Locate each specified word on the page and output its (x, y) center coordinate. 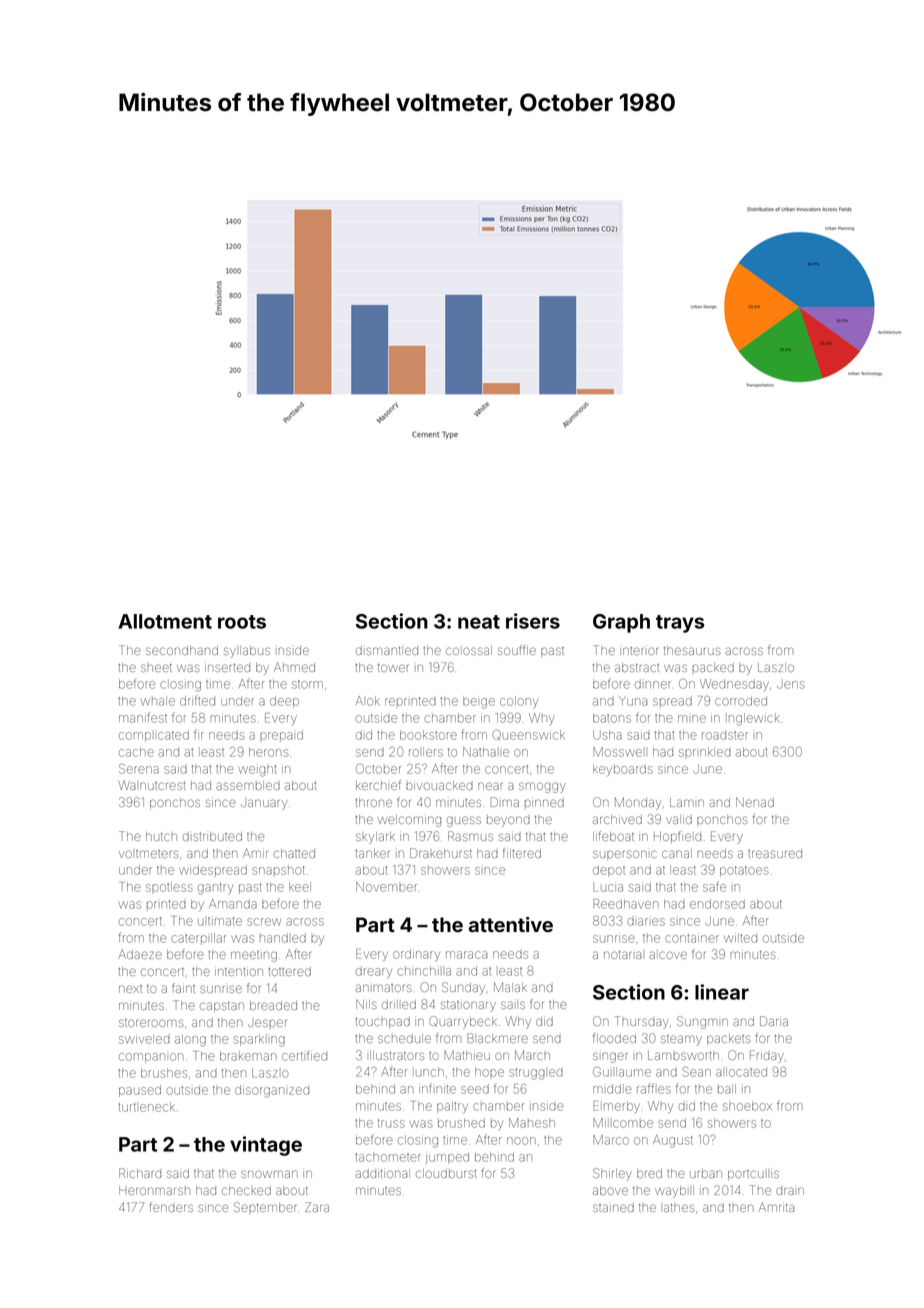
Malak (510, 987)
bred (649, 1173)
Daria (774, 1021)
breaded (273, 1005)
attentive (511, 925)
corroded (741, 701)
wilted (740, 938)
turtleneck (146, 1107)
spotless (169, 887)
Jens (791, 685)
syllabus (247, 652)
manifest (143, 717)
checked (246, 1190)
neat (479, 622)
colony (519, 702)
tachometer (388, 1157)
